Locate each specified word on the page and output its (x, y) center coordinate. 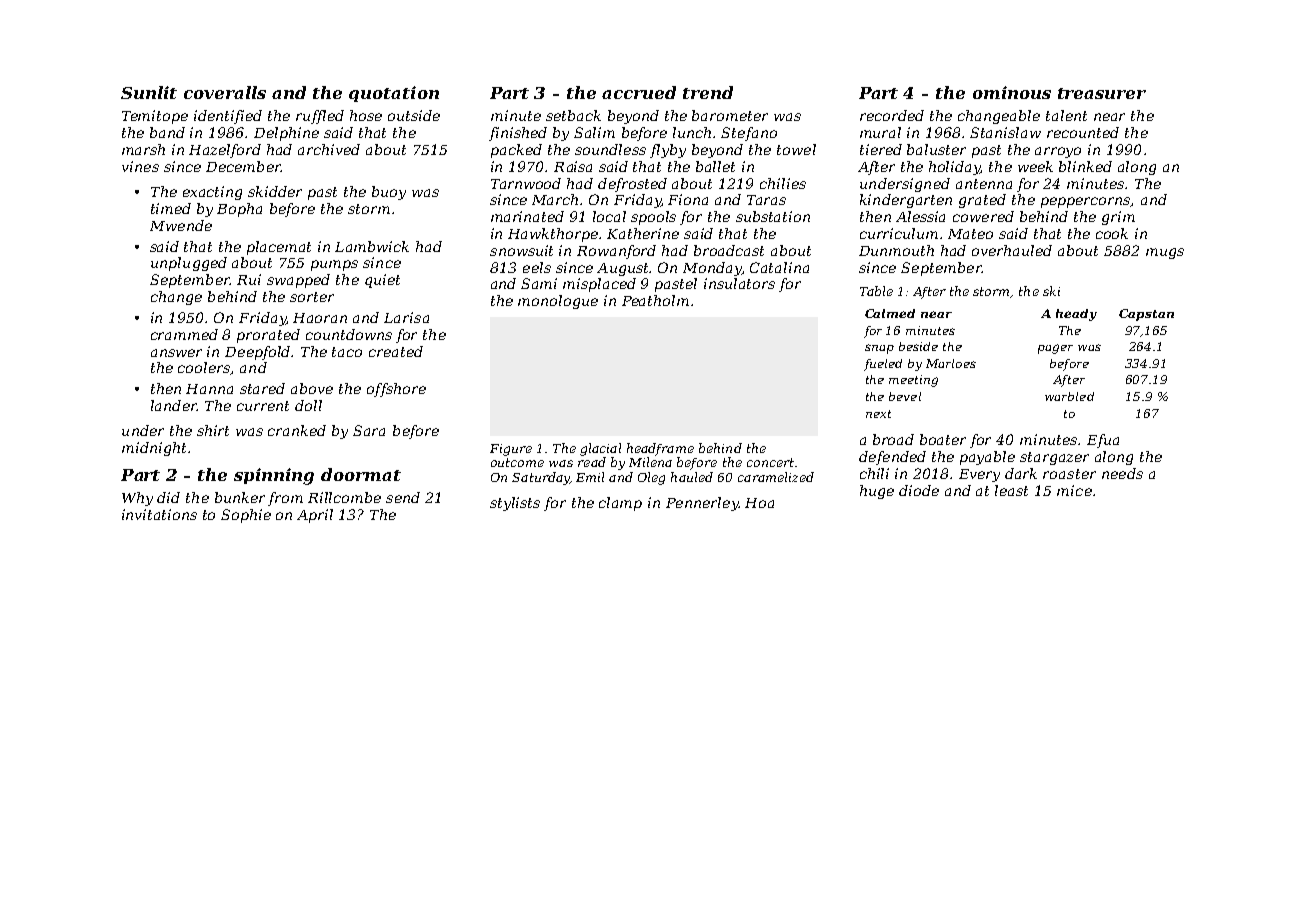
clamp (620, 504)
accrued (639, 92)
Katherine (643, 233)
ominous (1012, 92)
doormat (361, 474)
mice (1074, 490)
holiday (955, 168)
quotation (394, 94)
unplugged (189, 264)
